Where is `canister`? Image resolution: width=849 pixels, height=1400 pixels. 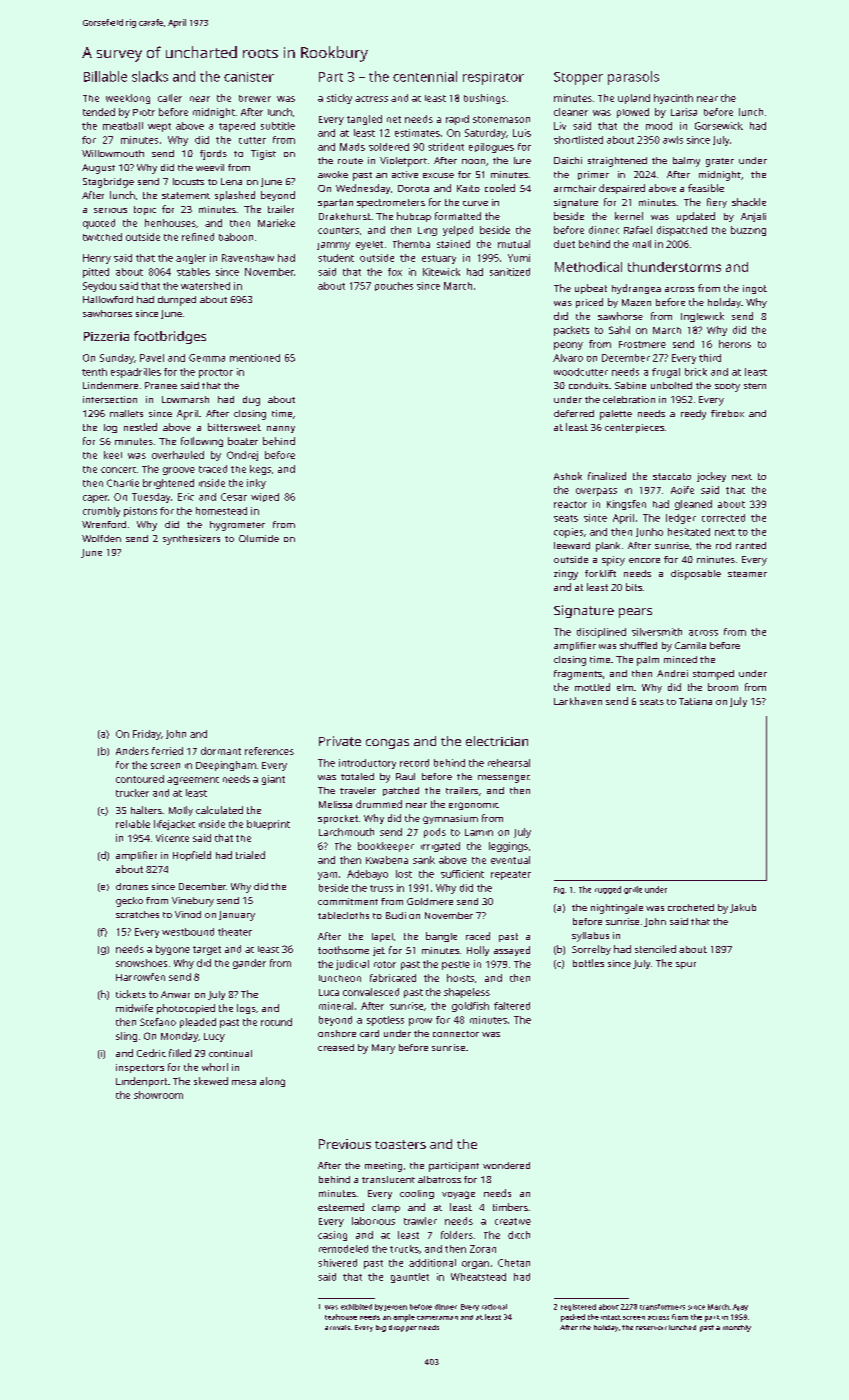
canister is located at coordinates (249, 77).
